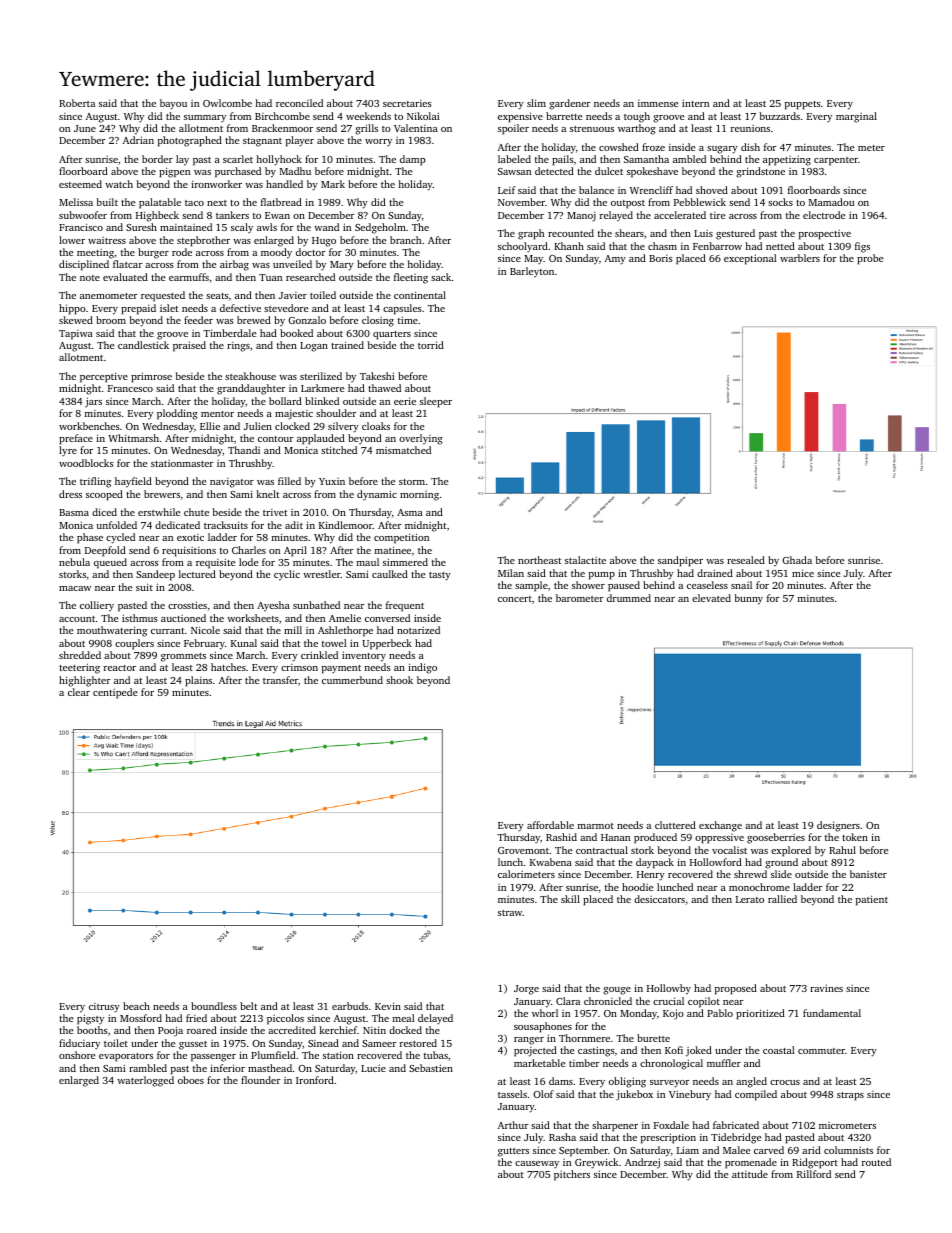  Describe the element at coordinates (170, 1031) in the document. I see `Pooja` at that location.
